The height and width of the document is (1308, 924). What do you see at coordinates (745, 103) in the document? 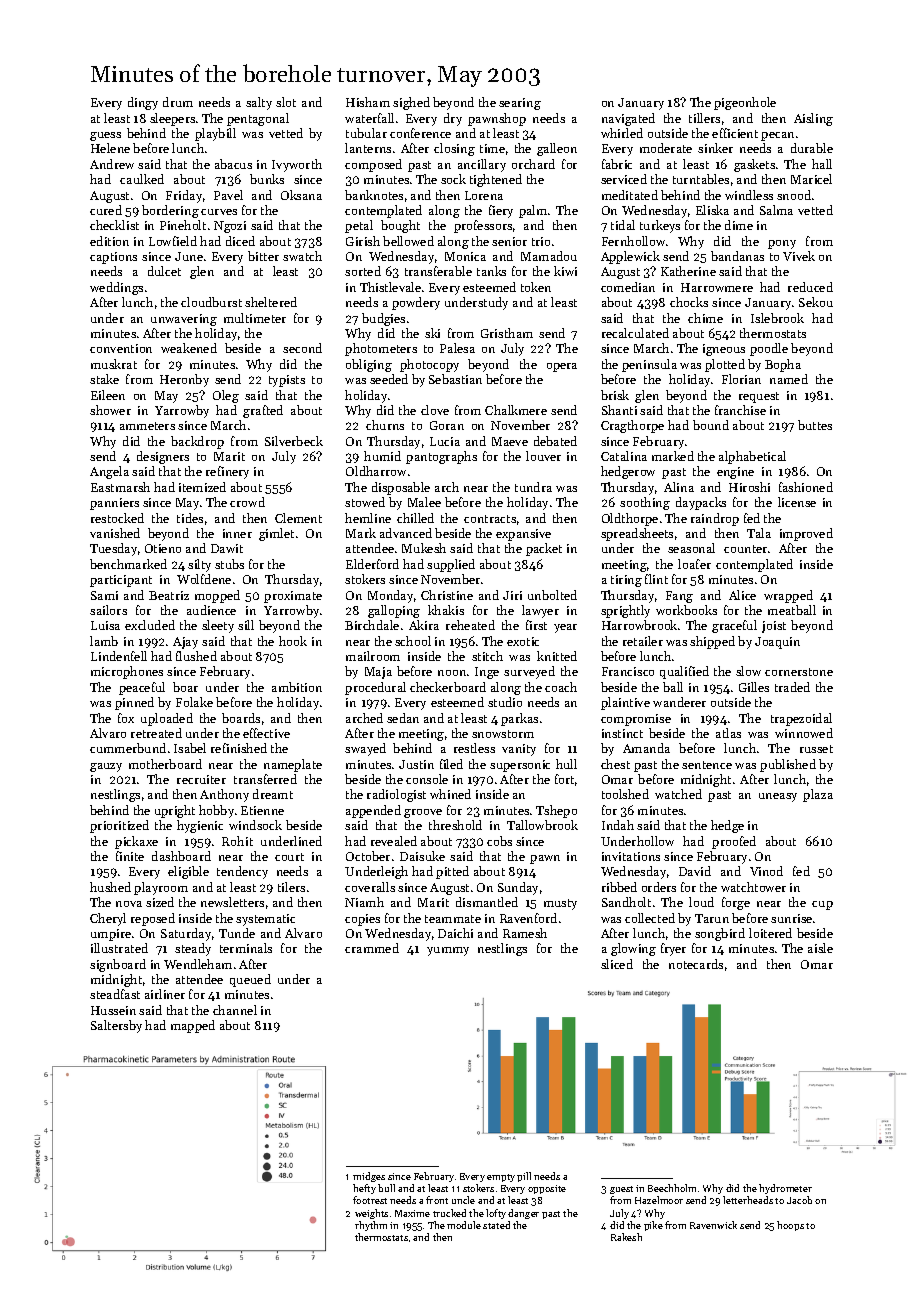
I see `pigeonhole` at bounding box center [745, 103].
